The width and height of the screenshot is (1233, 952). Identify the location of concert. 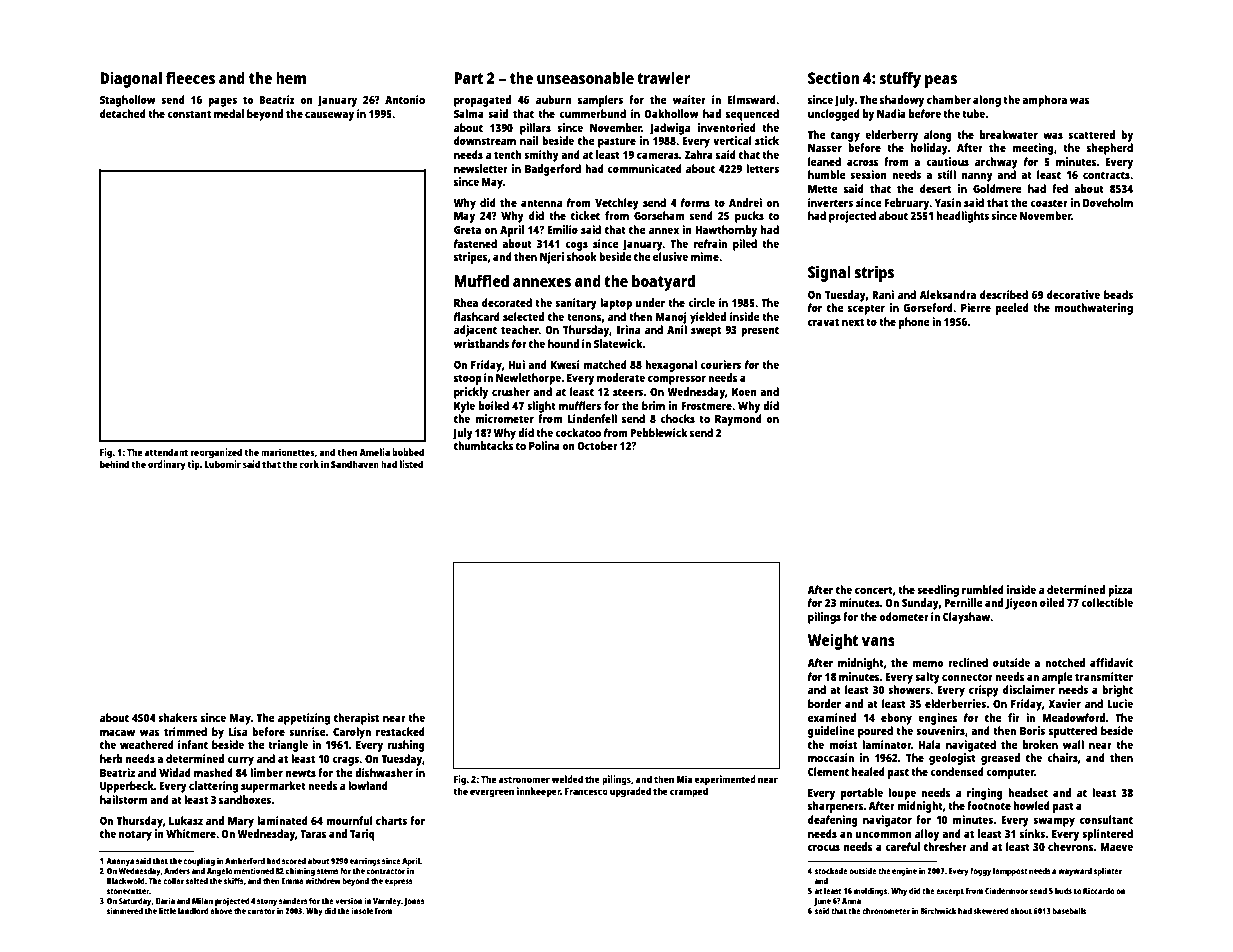
(874, 590).
